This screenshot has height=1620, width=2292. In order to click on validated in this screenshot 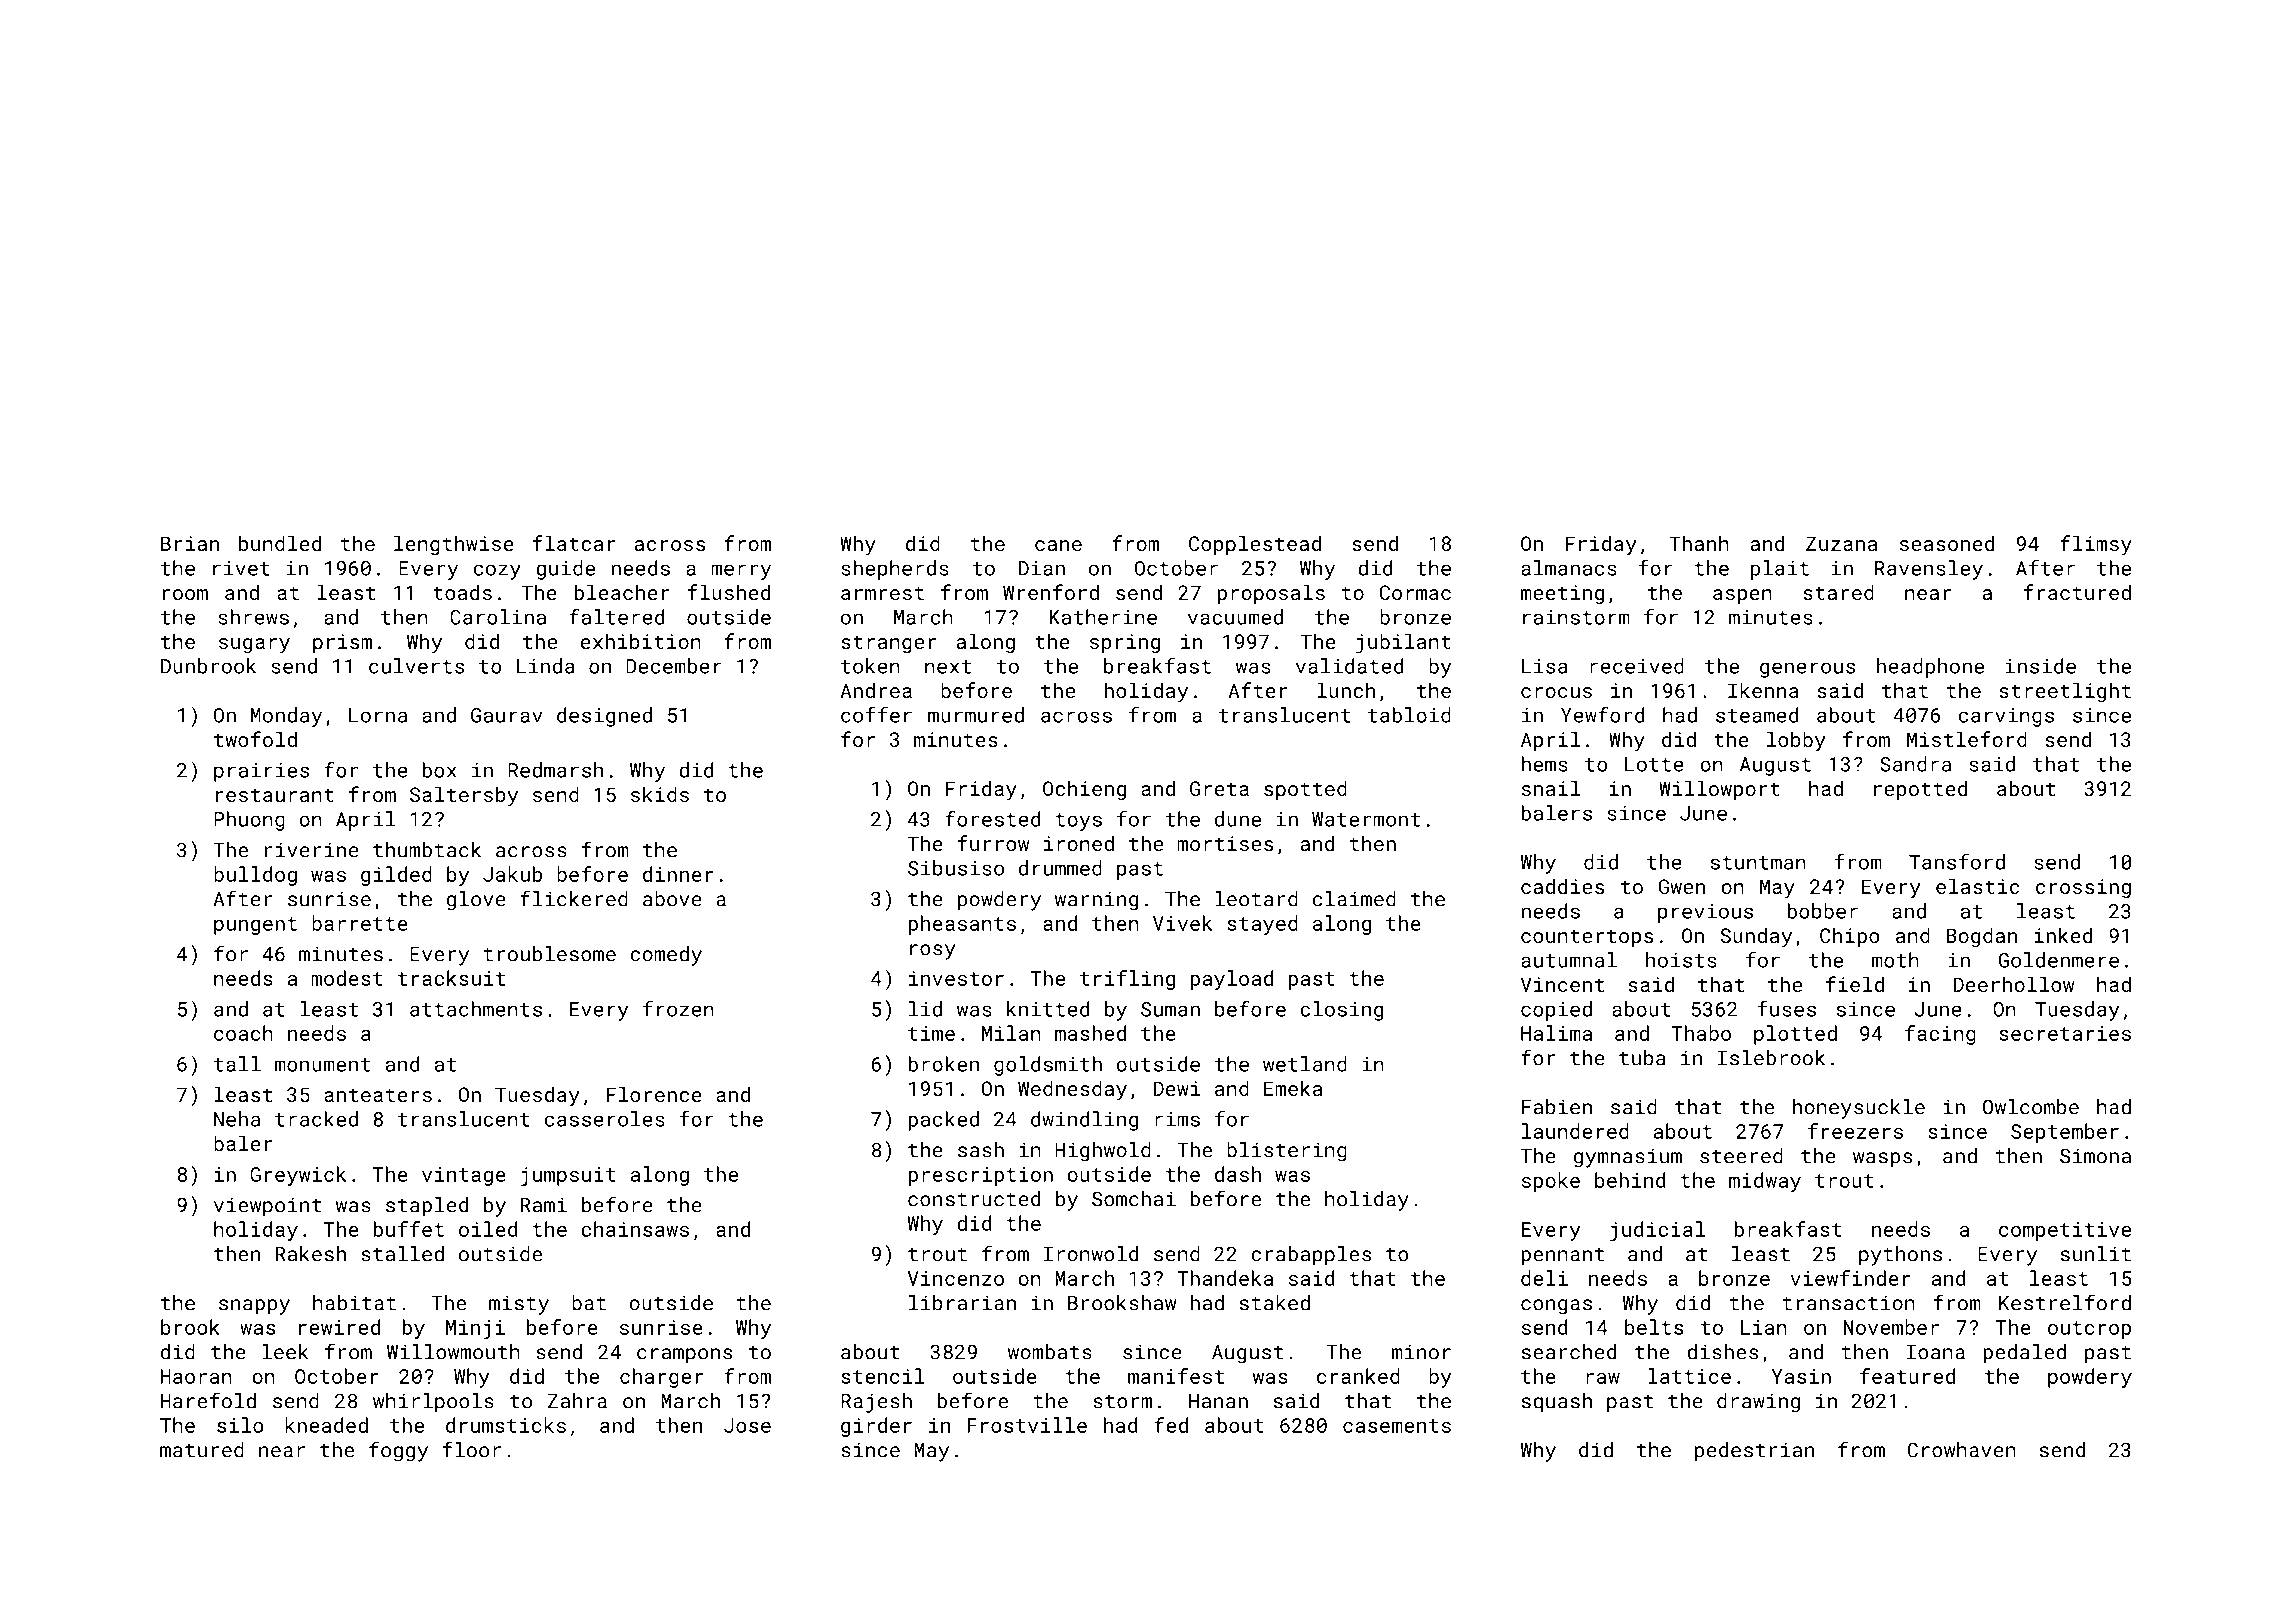, I will do `click(1349, 666)`.
